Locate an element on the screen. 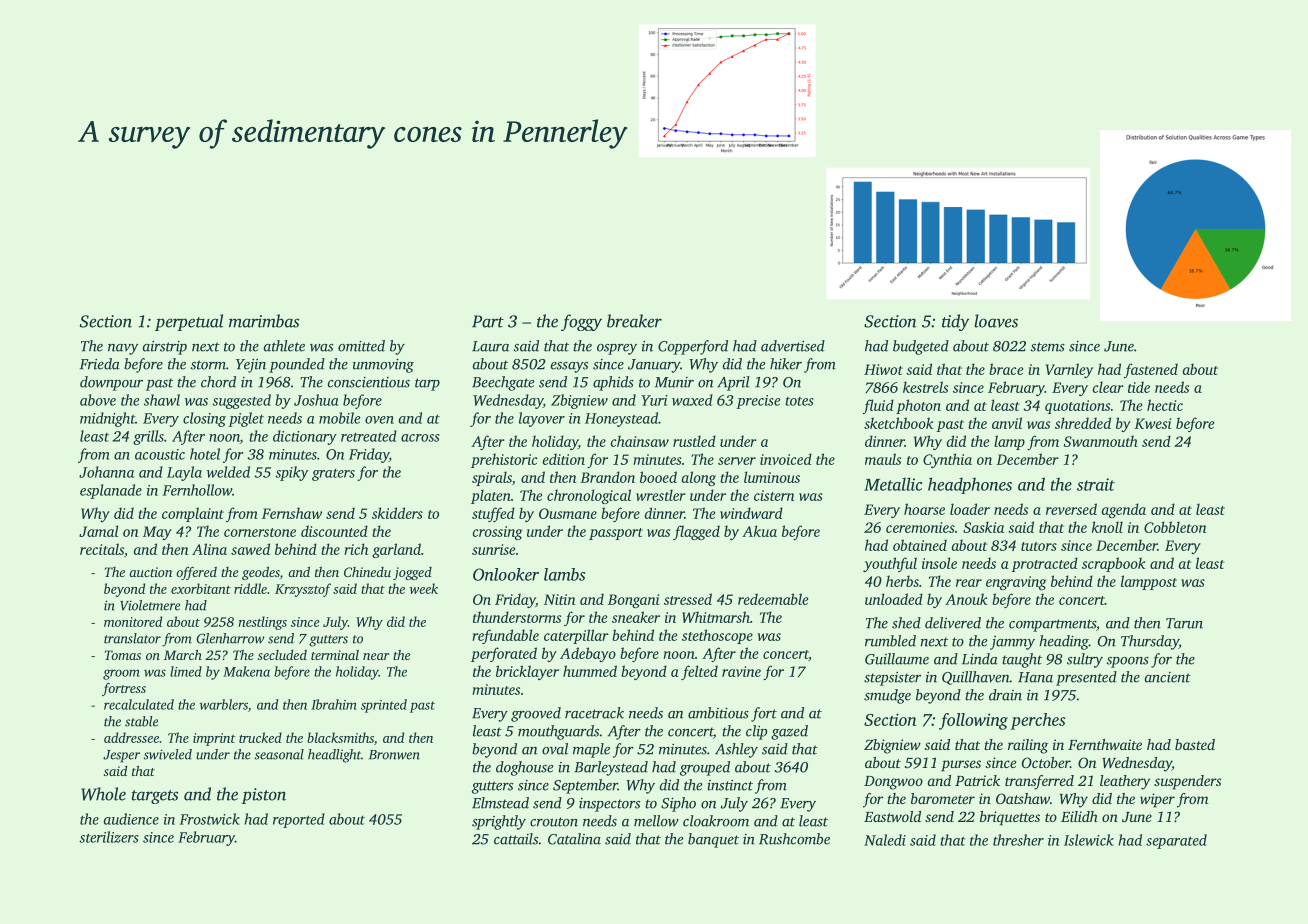 The width and height of the screenshot is (1308, 924). Whitmarsh is located at coordinates (716, 617).
